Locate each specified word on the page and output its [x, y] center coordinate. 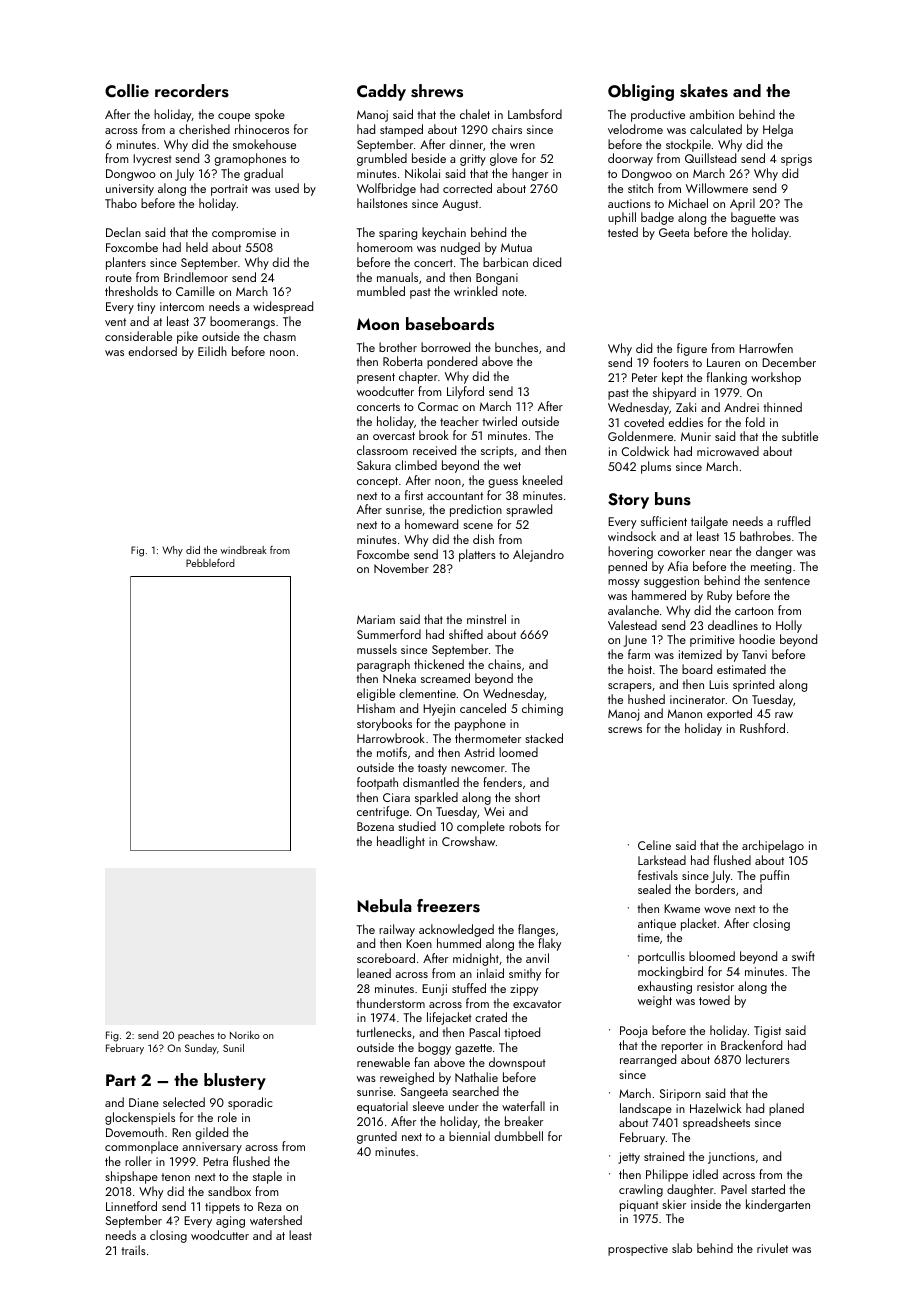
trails [133, 1250]
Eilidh [212, 351]
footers [671, 362]
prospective [638, 1250]
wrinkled [475, 291]
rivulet [772, 1248]
